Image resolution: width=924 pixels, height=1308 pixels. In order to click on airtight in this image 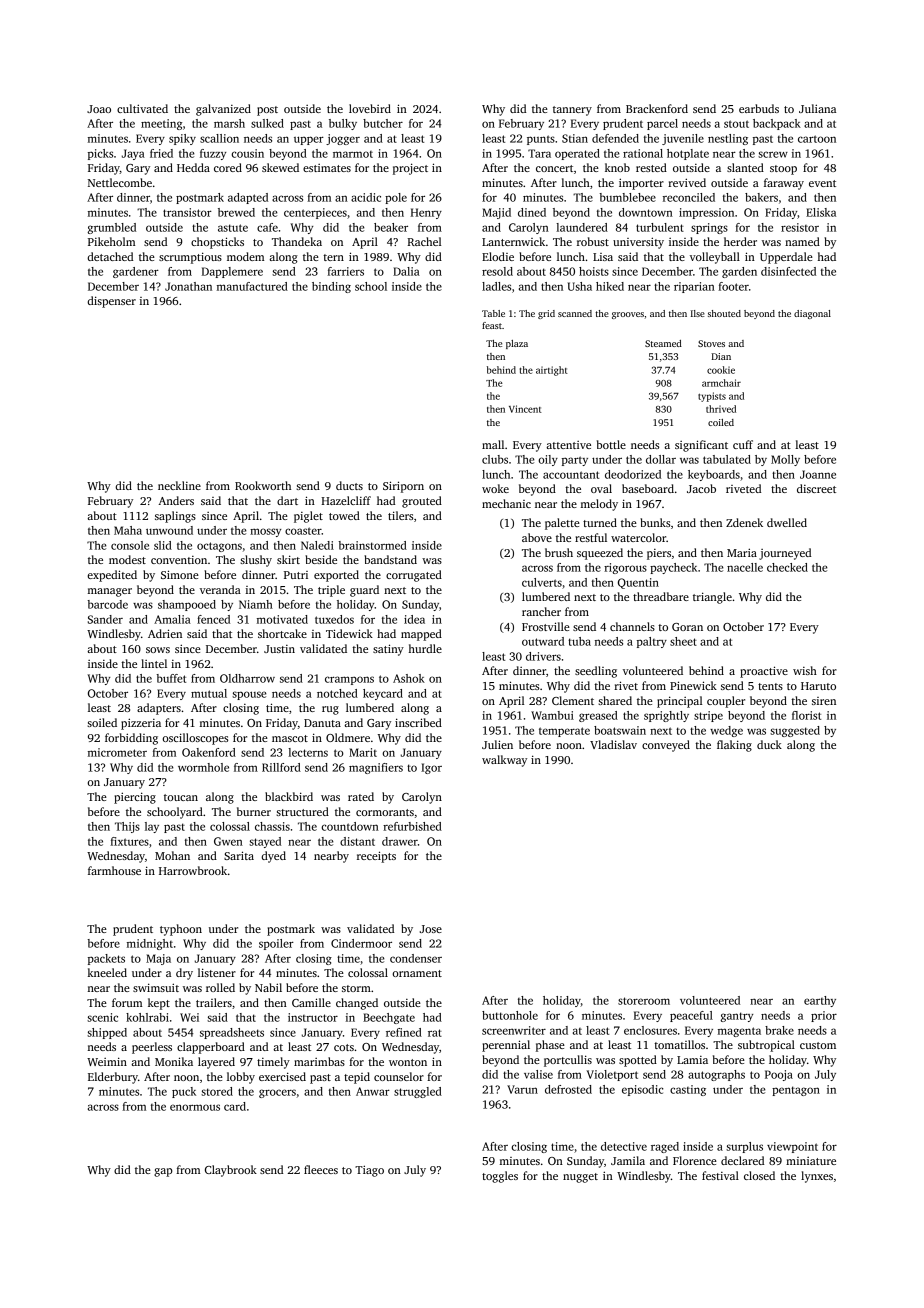, I will do `click(552, 371)`.
